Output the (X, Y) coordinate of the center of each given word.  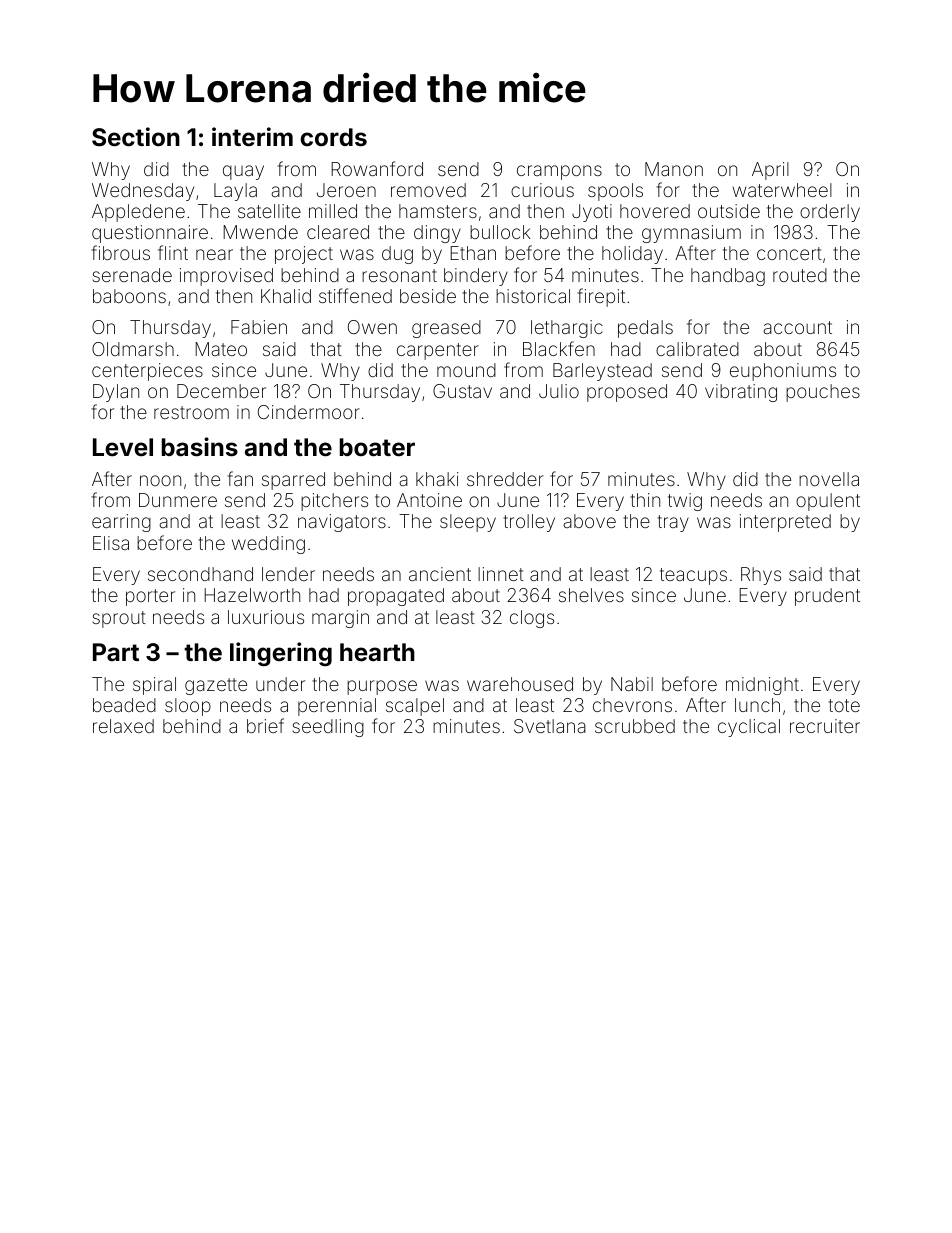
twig (685, 502)
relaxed (123, 726)
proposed (627, 393)
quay (243, 172)
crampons (559, 172)
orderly (830, 213)
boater (377, 447)
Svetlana (550, 726)
